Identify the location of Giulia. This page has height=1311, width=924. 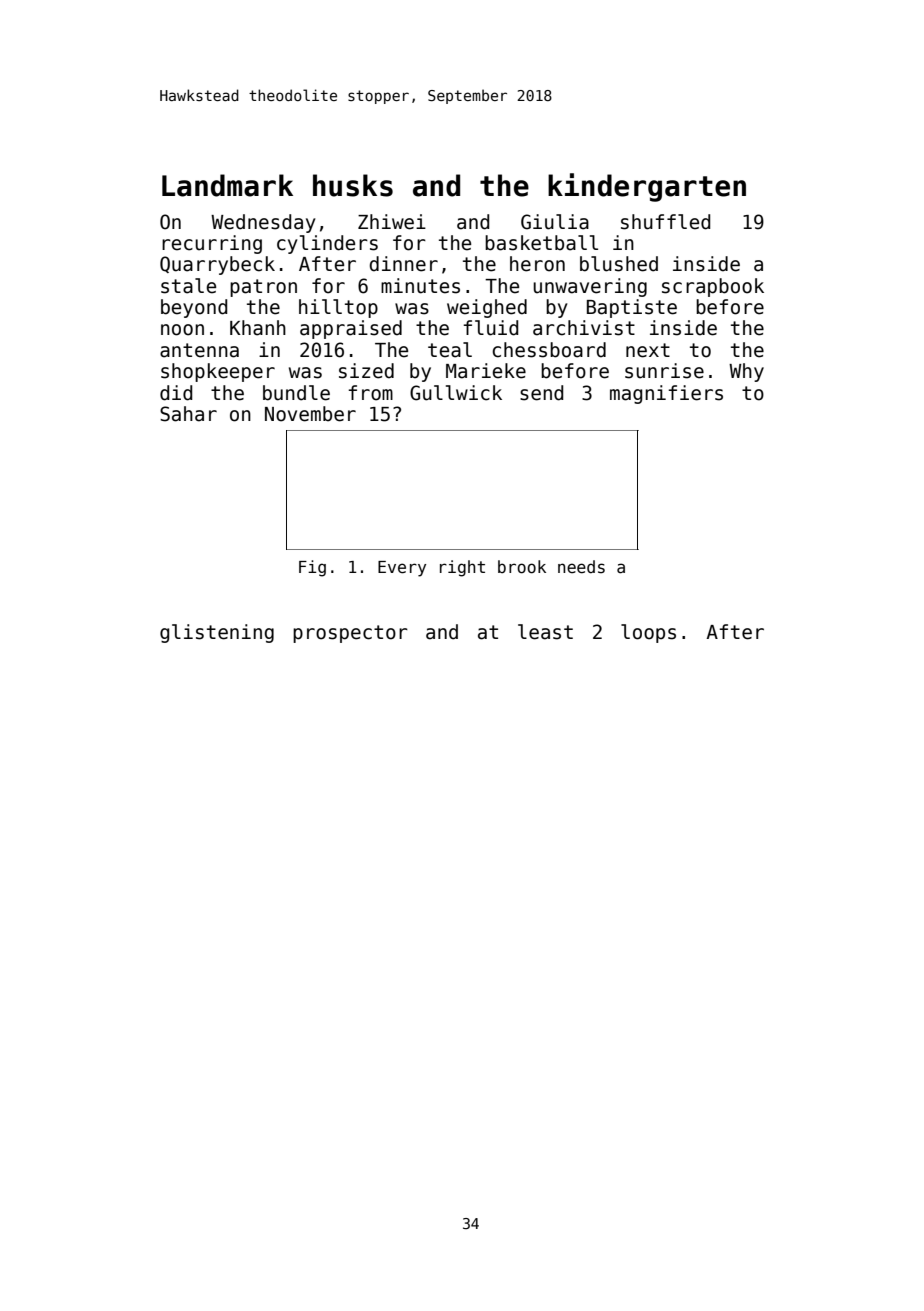
(555, 222).
